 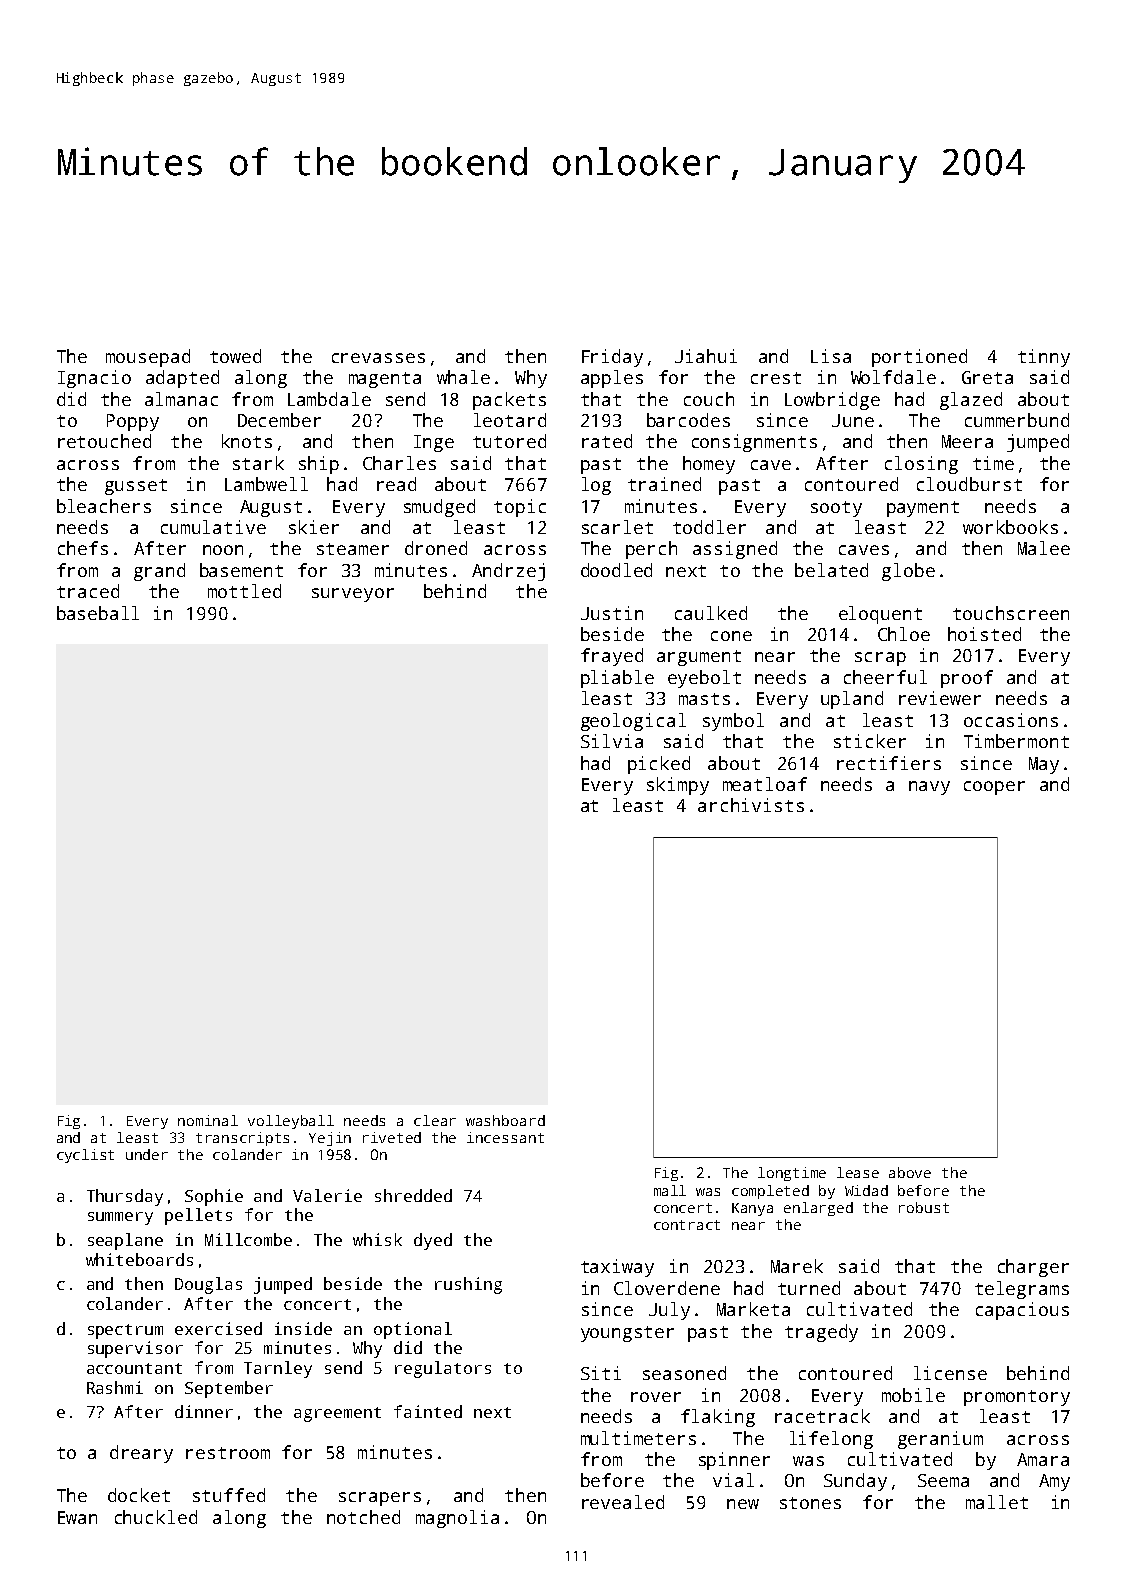 I want to click on cooper, so click(x=994, y=788).
